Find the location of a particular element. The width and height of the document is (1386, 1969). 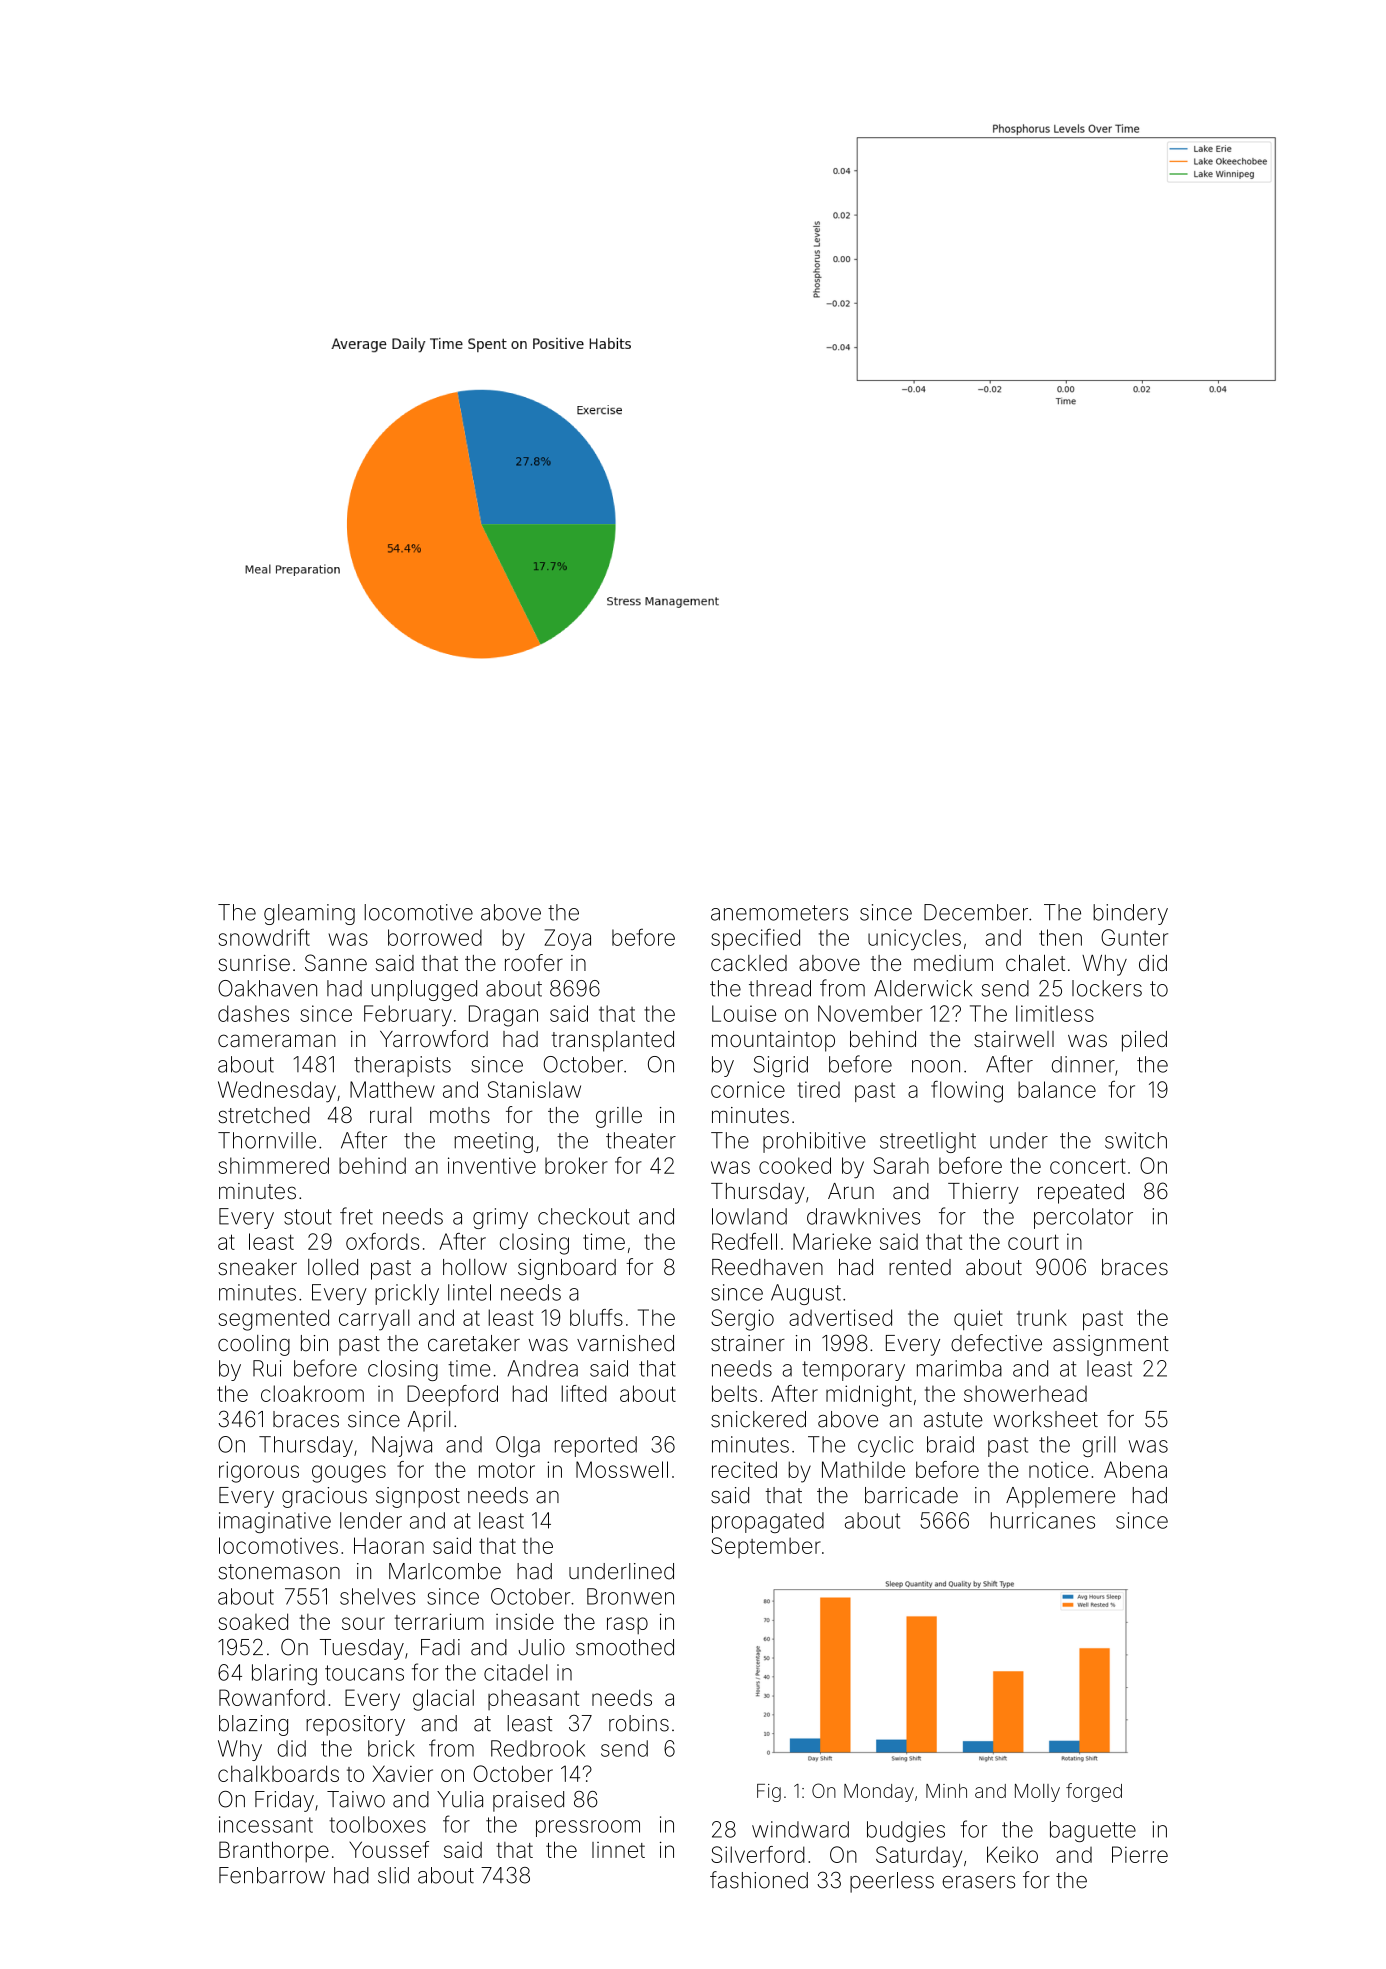

transplanted is located at coordinates (612, 1041).
